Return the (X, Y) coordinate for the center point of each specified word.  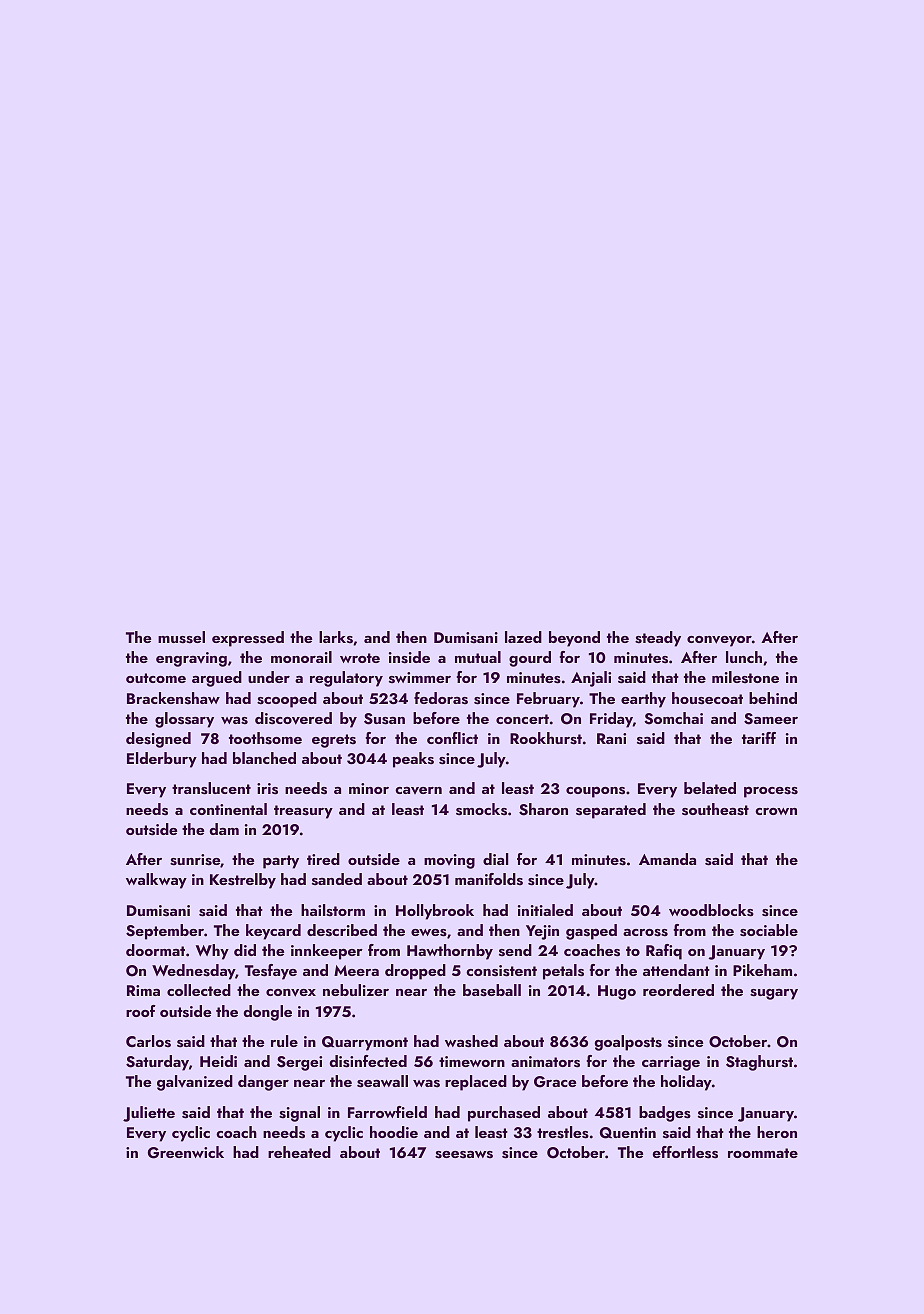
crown (776, 811)
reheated (299, 1152)
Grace (555, 1082)
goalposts (628, 1043)
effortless (685, 1152)
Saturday (157, 1063)
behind (773, 698)
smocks (481, 809)
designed (158, 740)
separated (611, 811)
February (548, 700)
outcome (156, 678)
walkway (156, 881)
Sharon (543, 809)
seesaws (464, 1155)
